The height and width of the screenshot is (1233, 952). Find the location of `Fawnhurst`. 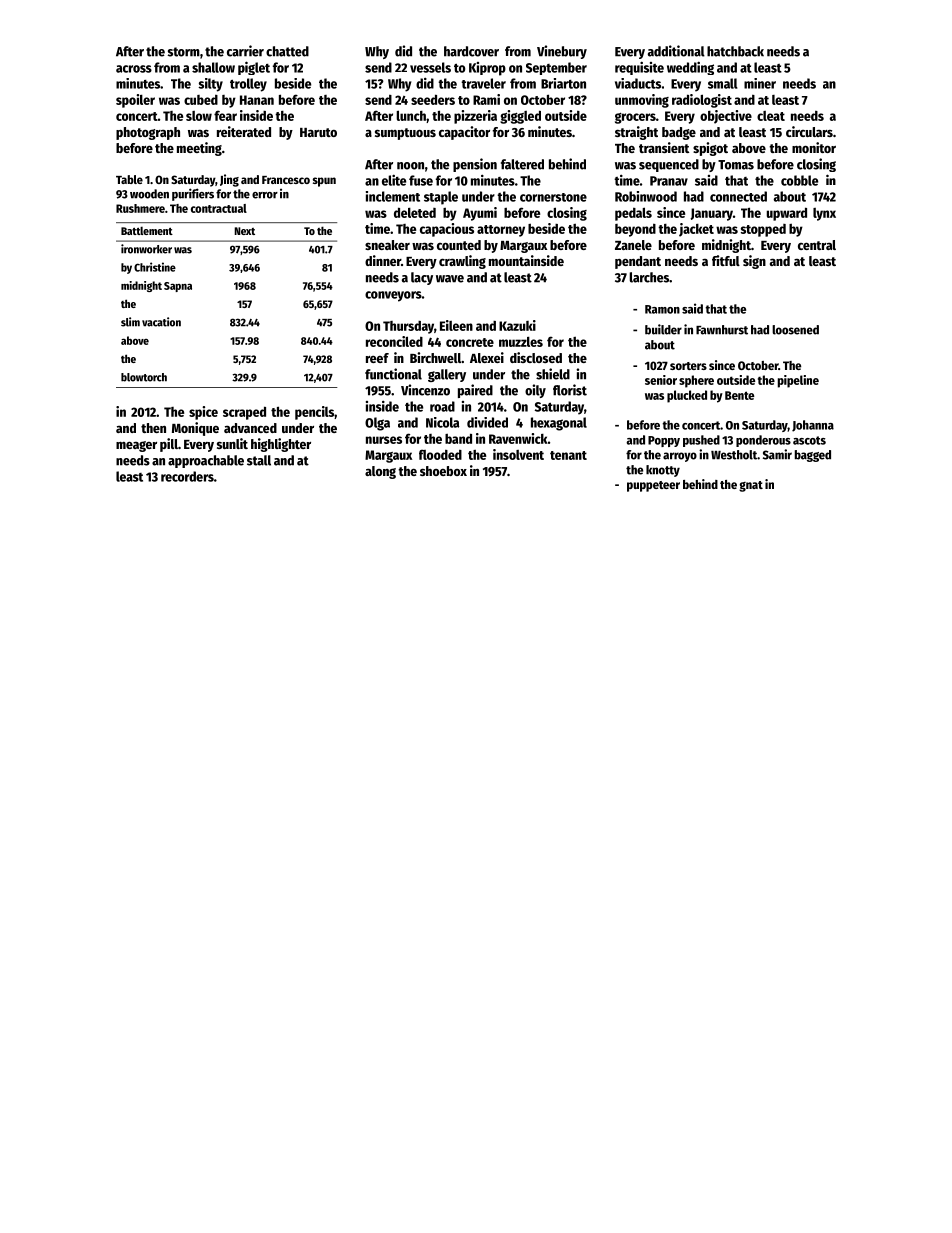

Fawnhurst is located at coordinates (722, 330).
